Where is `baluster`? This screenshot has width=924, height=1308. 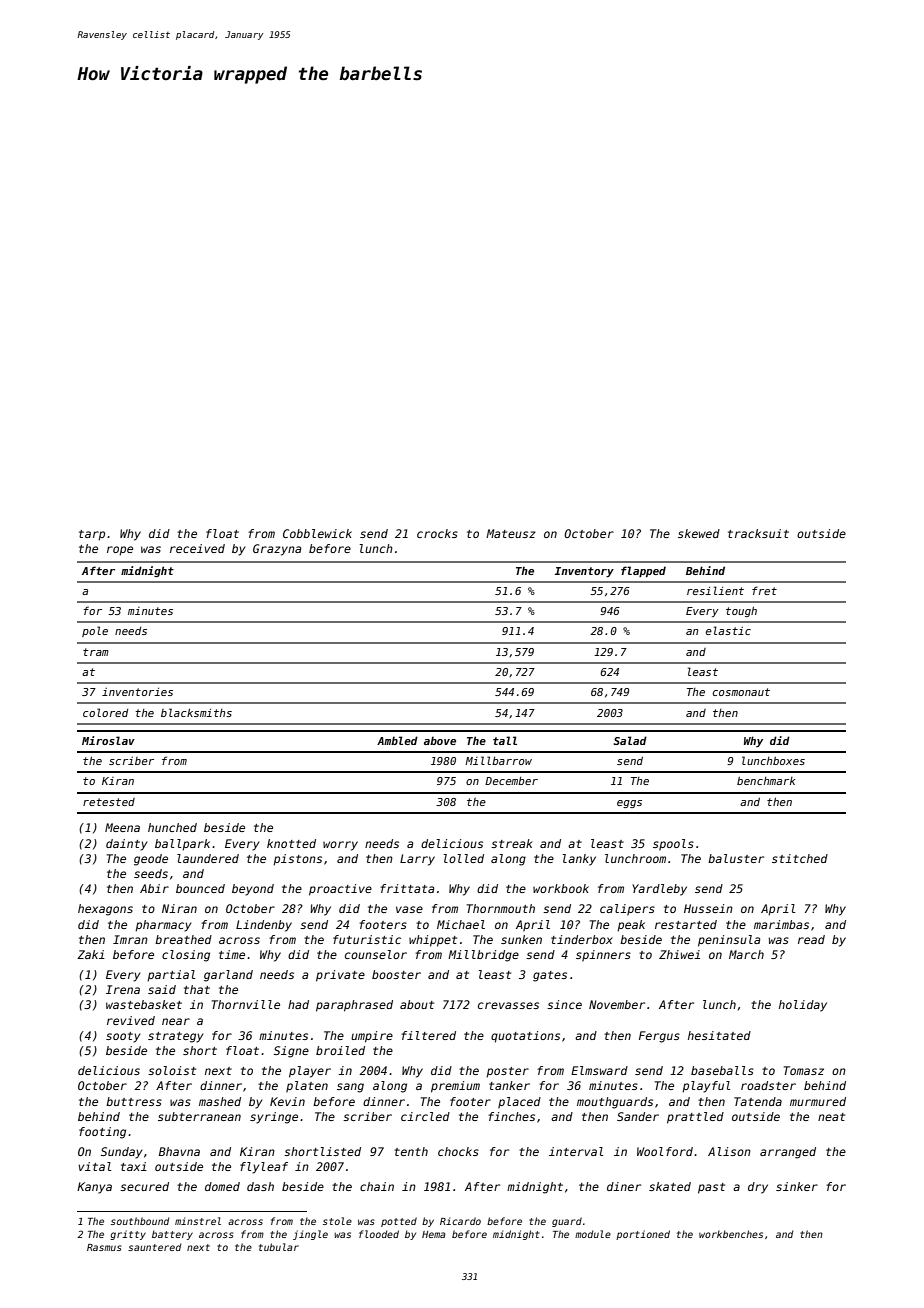 baluster is located at coordinates (736, 858).
